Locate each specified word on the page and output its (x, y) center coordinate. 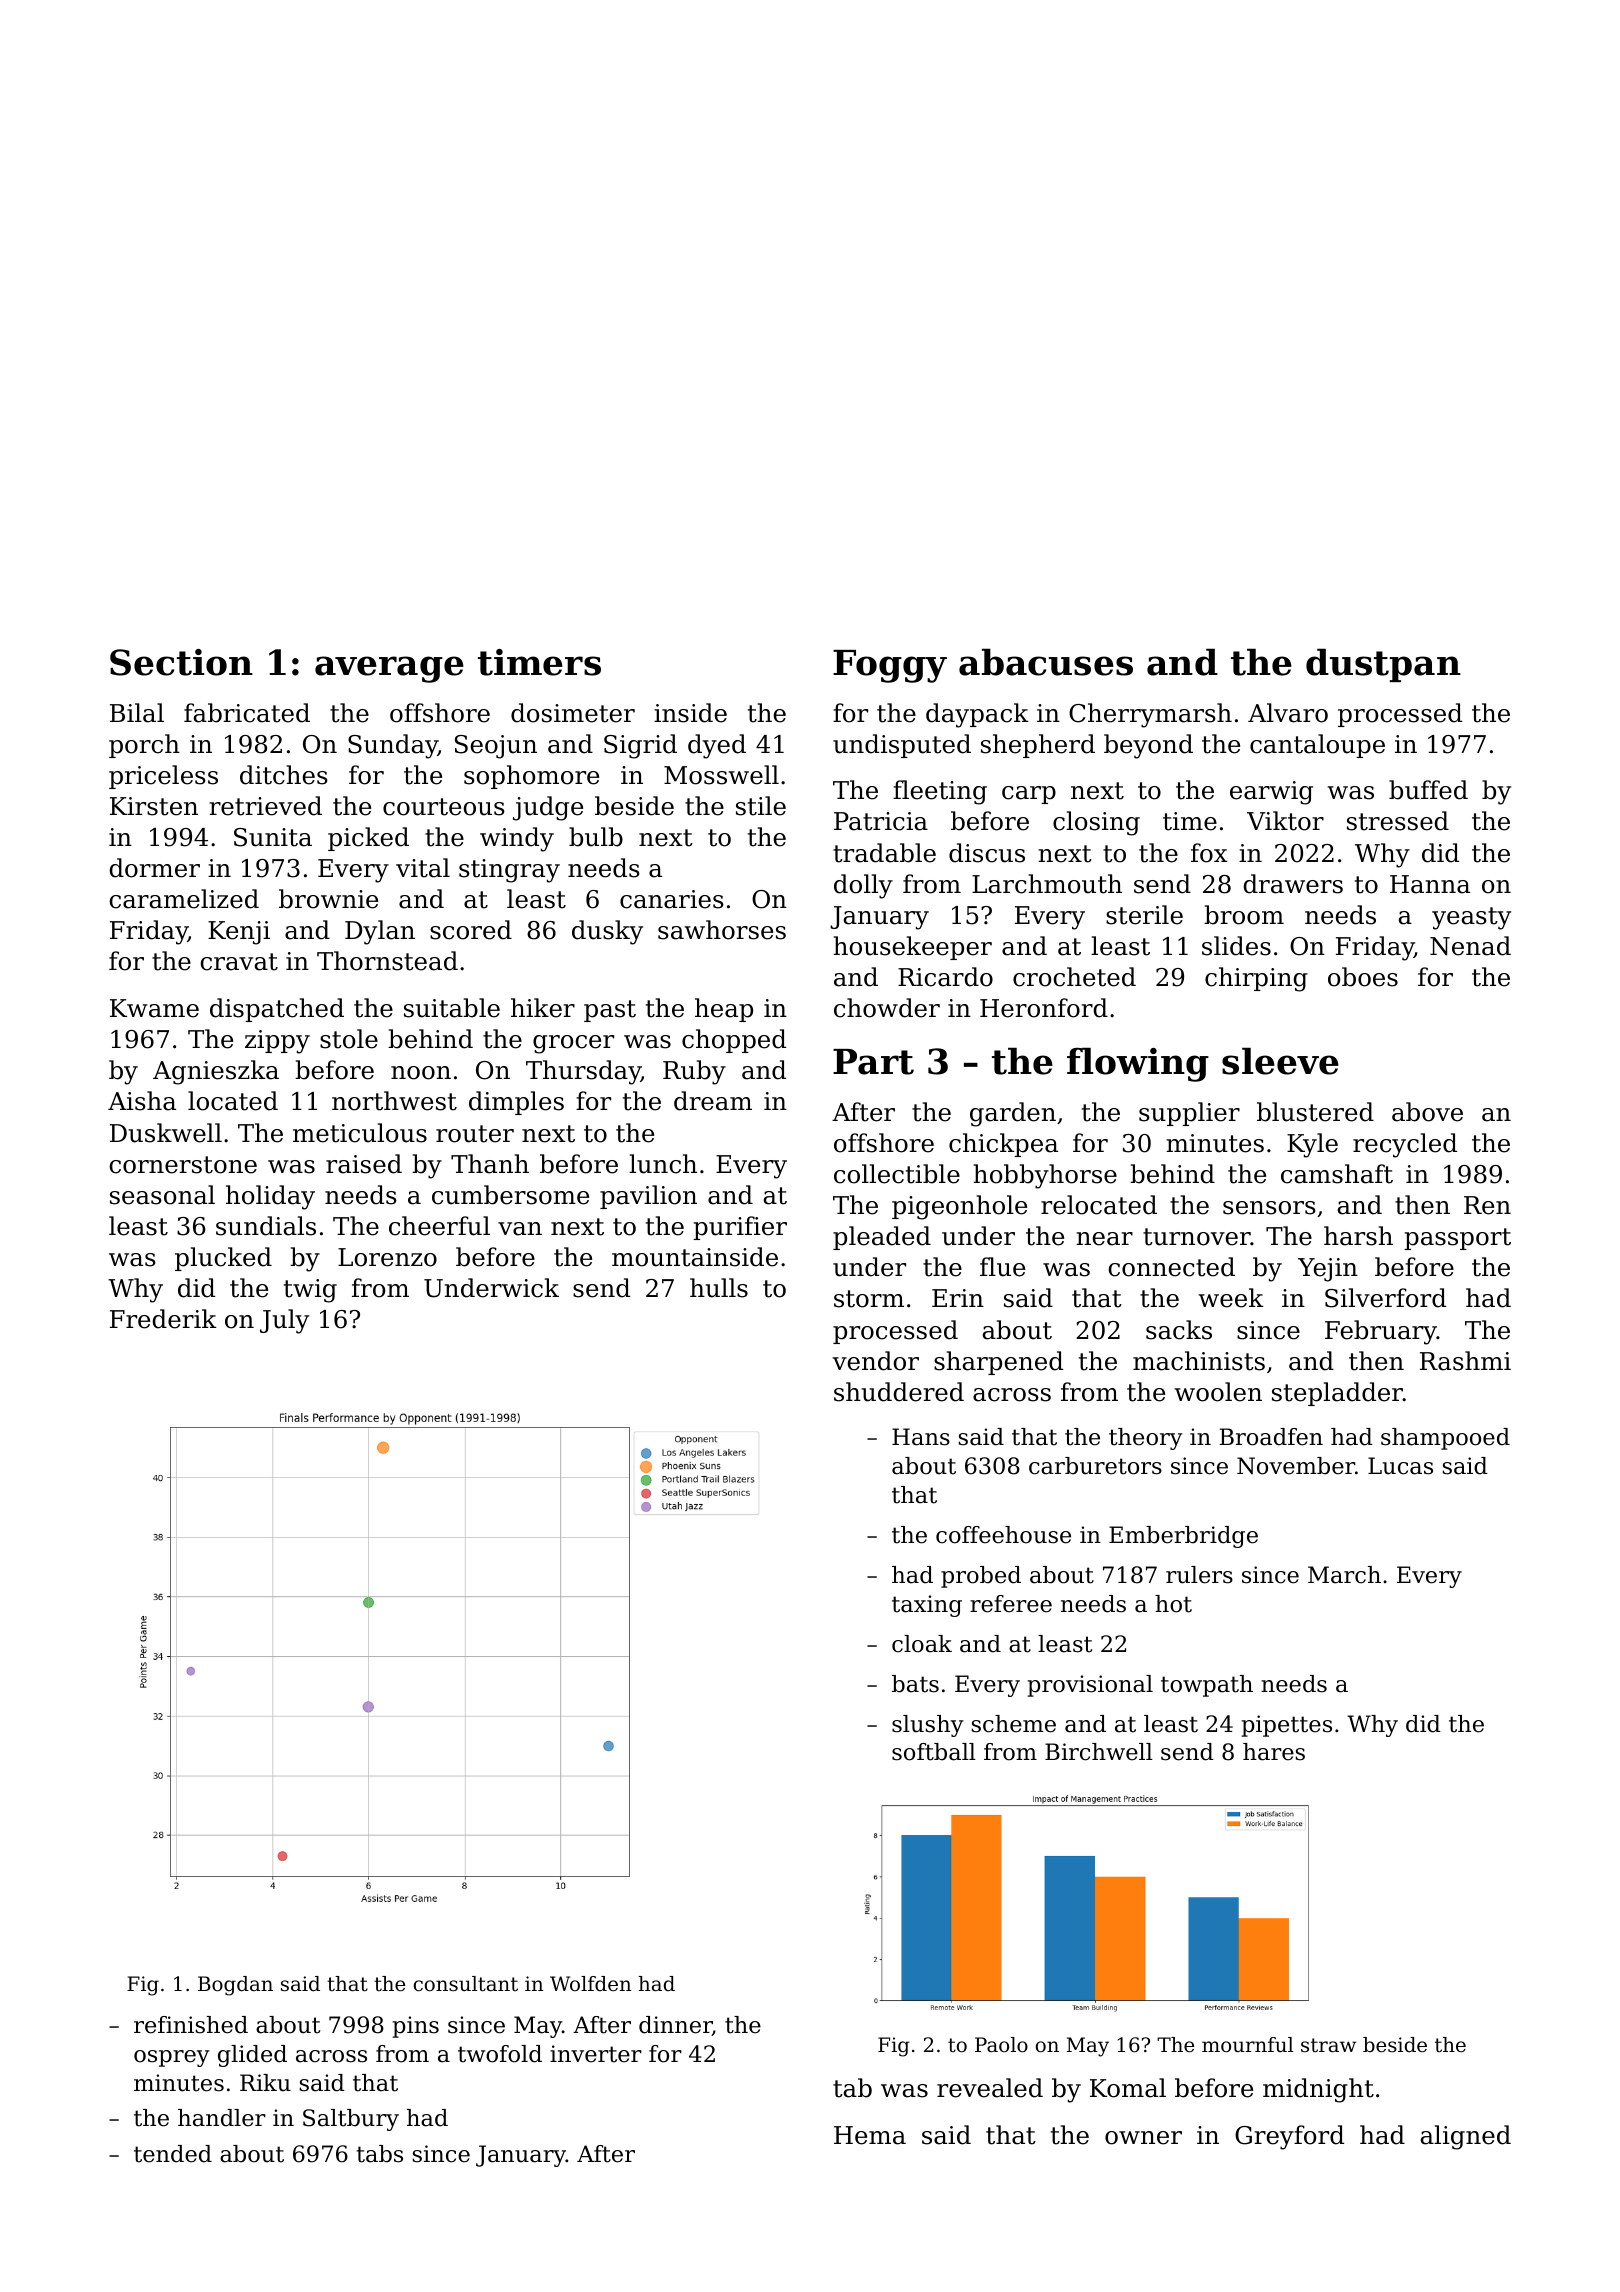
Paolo (1001, 2045)
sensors (1269, 1208)
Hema (870, 2135)
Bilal (137, 713)
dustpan (1383, 665)
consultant (466, 1984)
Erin (958, 1298)
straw (1328, 2045)
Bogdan (235, 1986)
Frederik (163, 1319)
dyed (717, 746)
